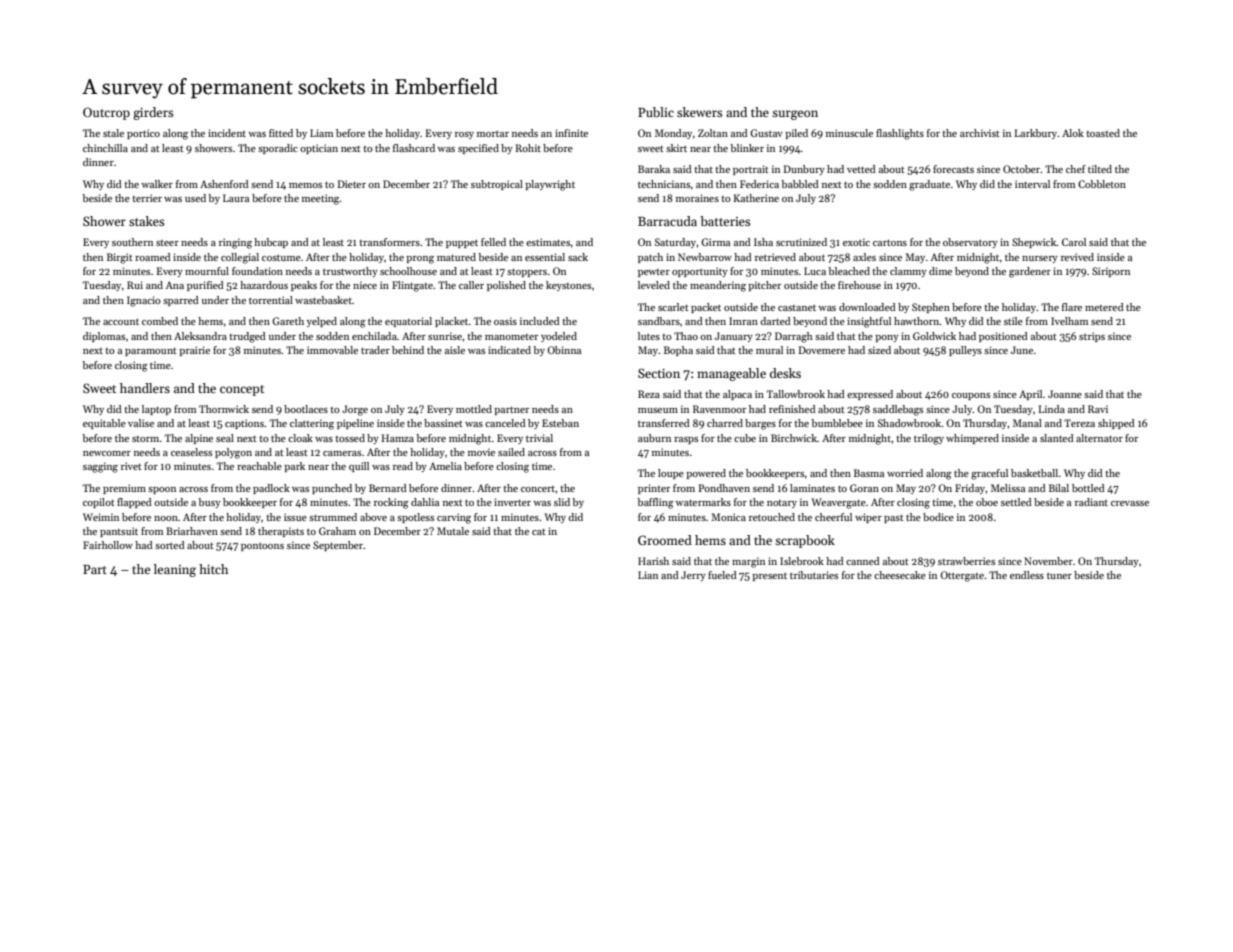 This image has height=952, width=1233. I want to click on handlers, so click(145, 388).
